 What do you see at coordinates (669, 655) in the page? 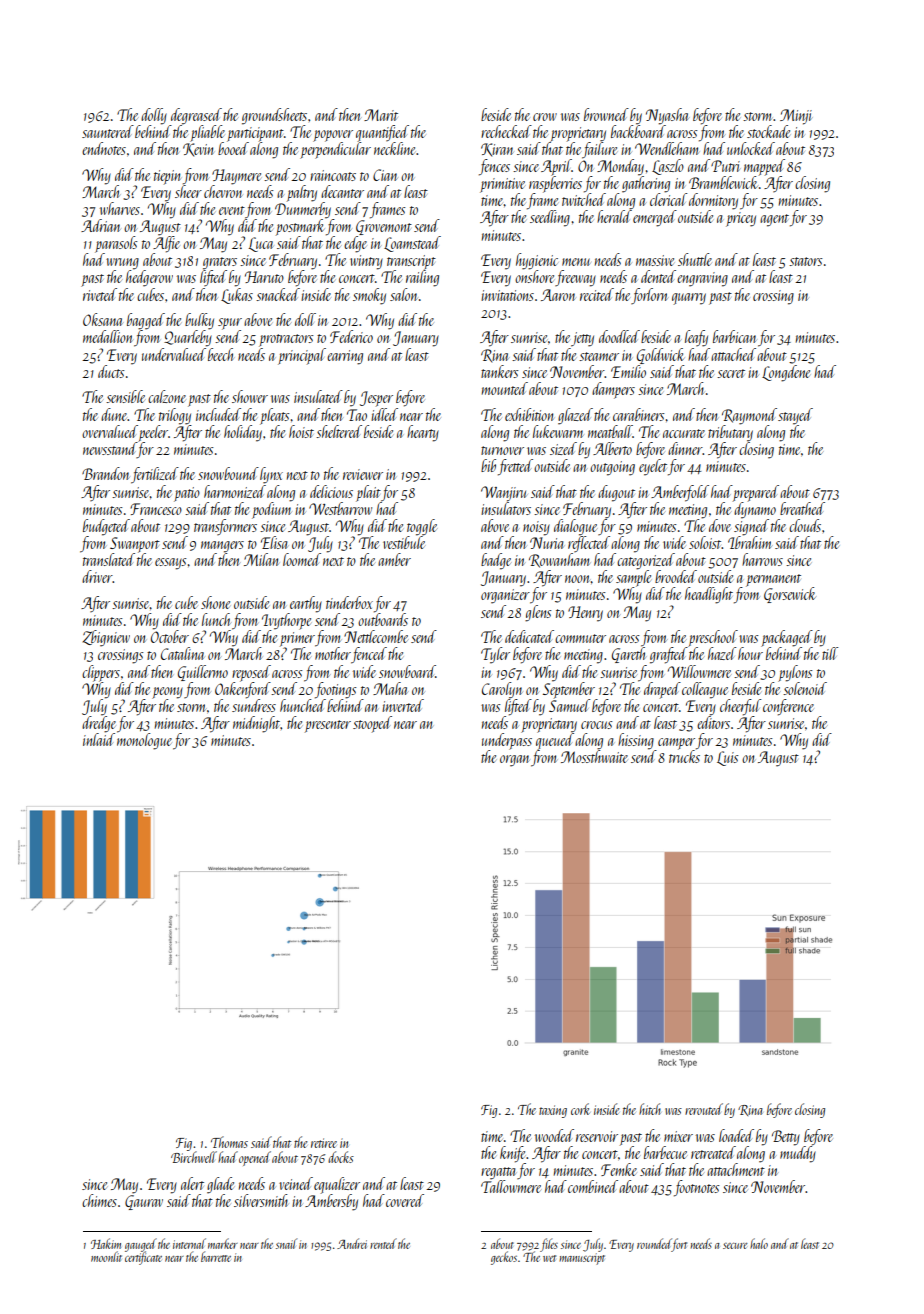
I see `grafted` at bounding box center [669, 655].
